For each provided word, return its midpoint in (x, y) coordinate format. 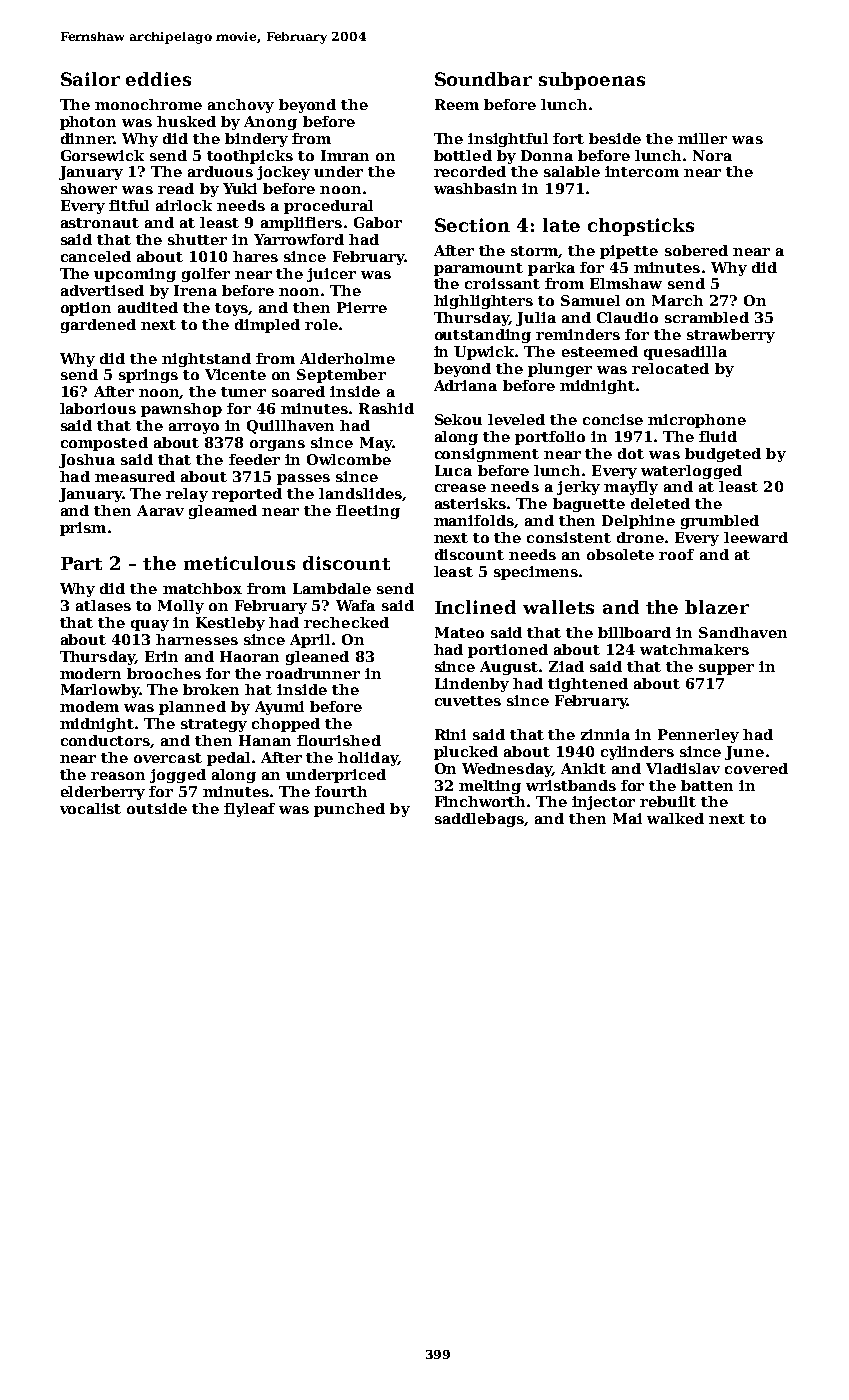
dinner (87, 138)
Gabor (378, 222)
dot (631, 453)
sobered (696, 250)
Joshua (87, 461)
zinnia (605, 734)
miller (702, 138)
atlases (103, 605)
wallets (558, 607)
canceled (96, 256)
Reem (457, 104)
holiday (368, 759)
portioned (508, 651)
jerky (578, 488)
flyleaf (249, 810)
